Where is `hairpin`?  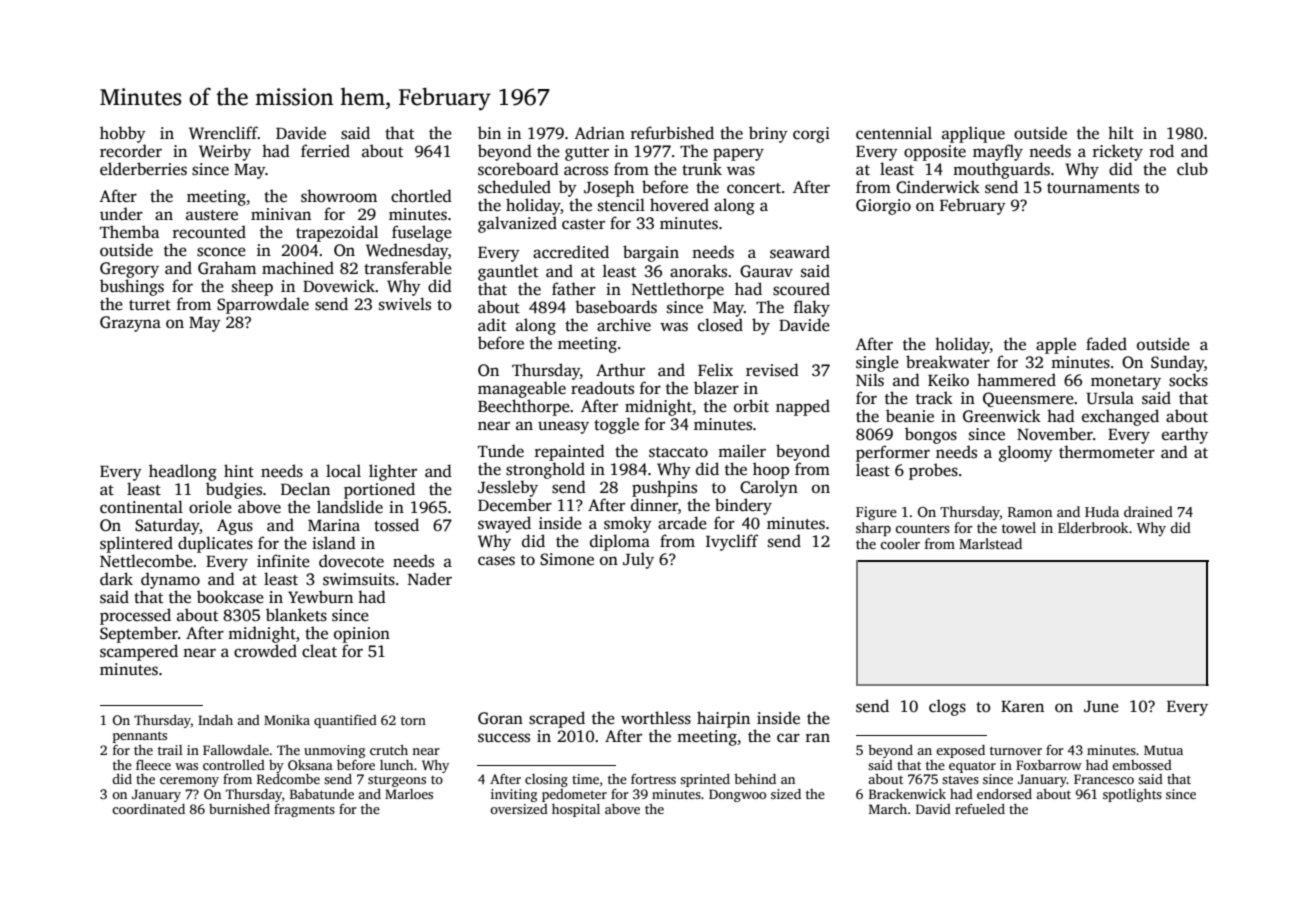 hairpin is located at coordinates (723, 719).
